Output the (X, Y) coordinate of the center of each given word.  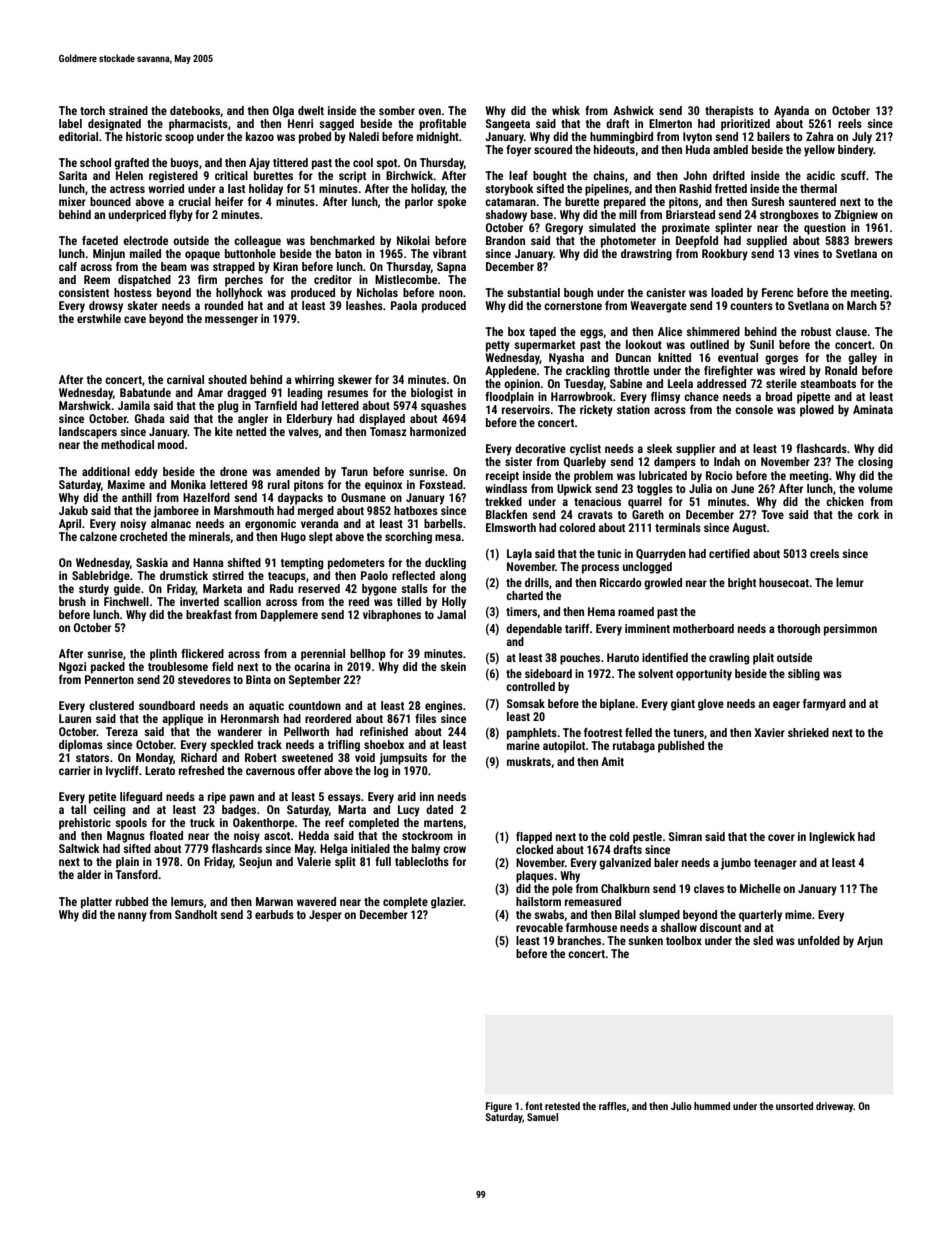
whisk (566, 110)
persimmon (850, 630)
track (269, 744)
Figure (499, 1107)
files (425, 718)
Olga (283, 112)
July (862, 138)
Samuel (542, 1117)
